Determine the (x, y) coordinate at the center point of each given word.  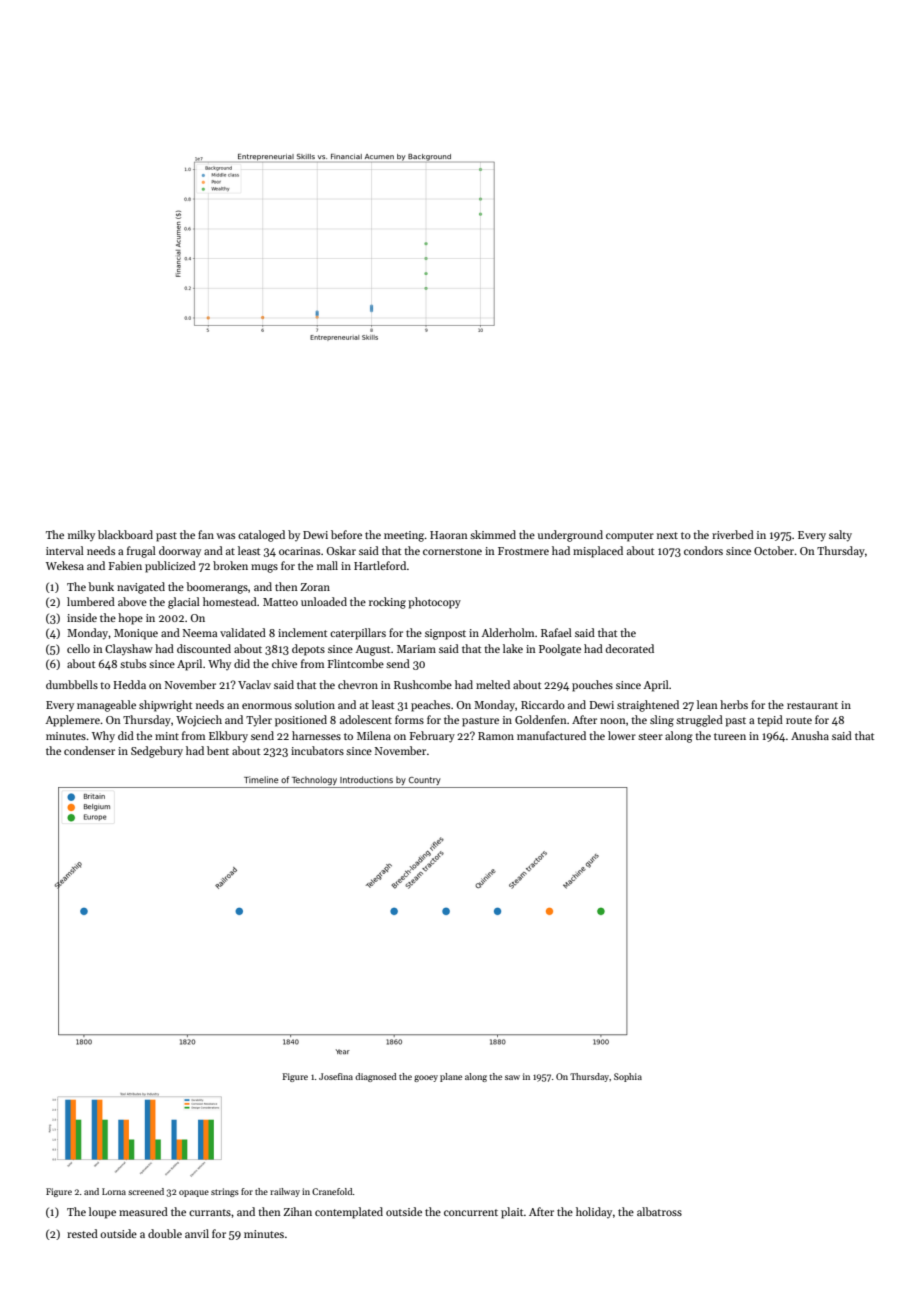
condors (703, 550)
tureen (730, 736)
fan (206, 534)
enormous (267, 706)
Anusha (810, 735)
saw (512, 1077)
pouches (592, 686)
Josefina (336, 1076)
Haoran (449, 535)
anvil (197, 1233)
